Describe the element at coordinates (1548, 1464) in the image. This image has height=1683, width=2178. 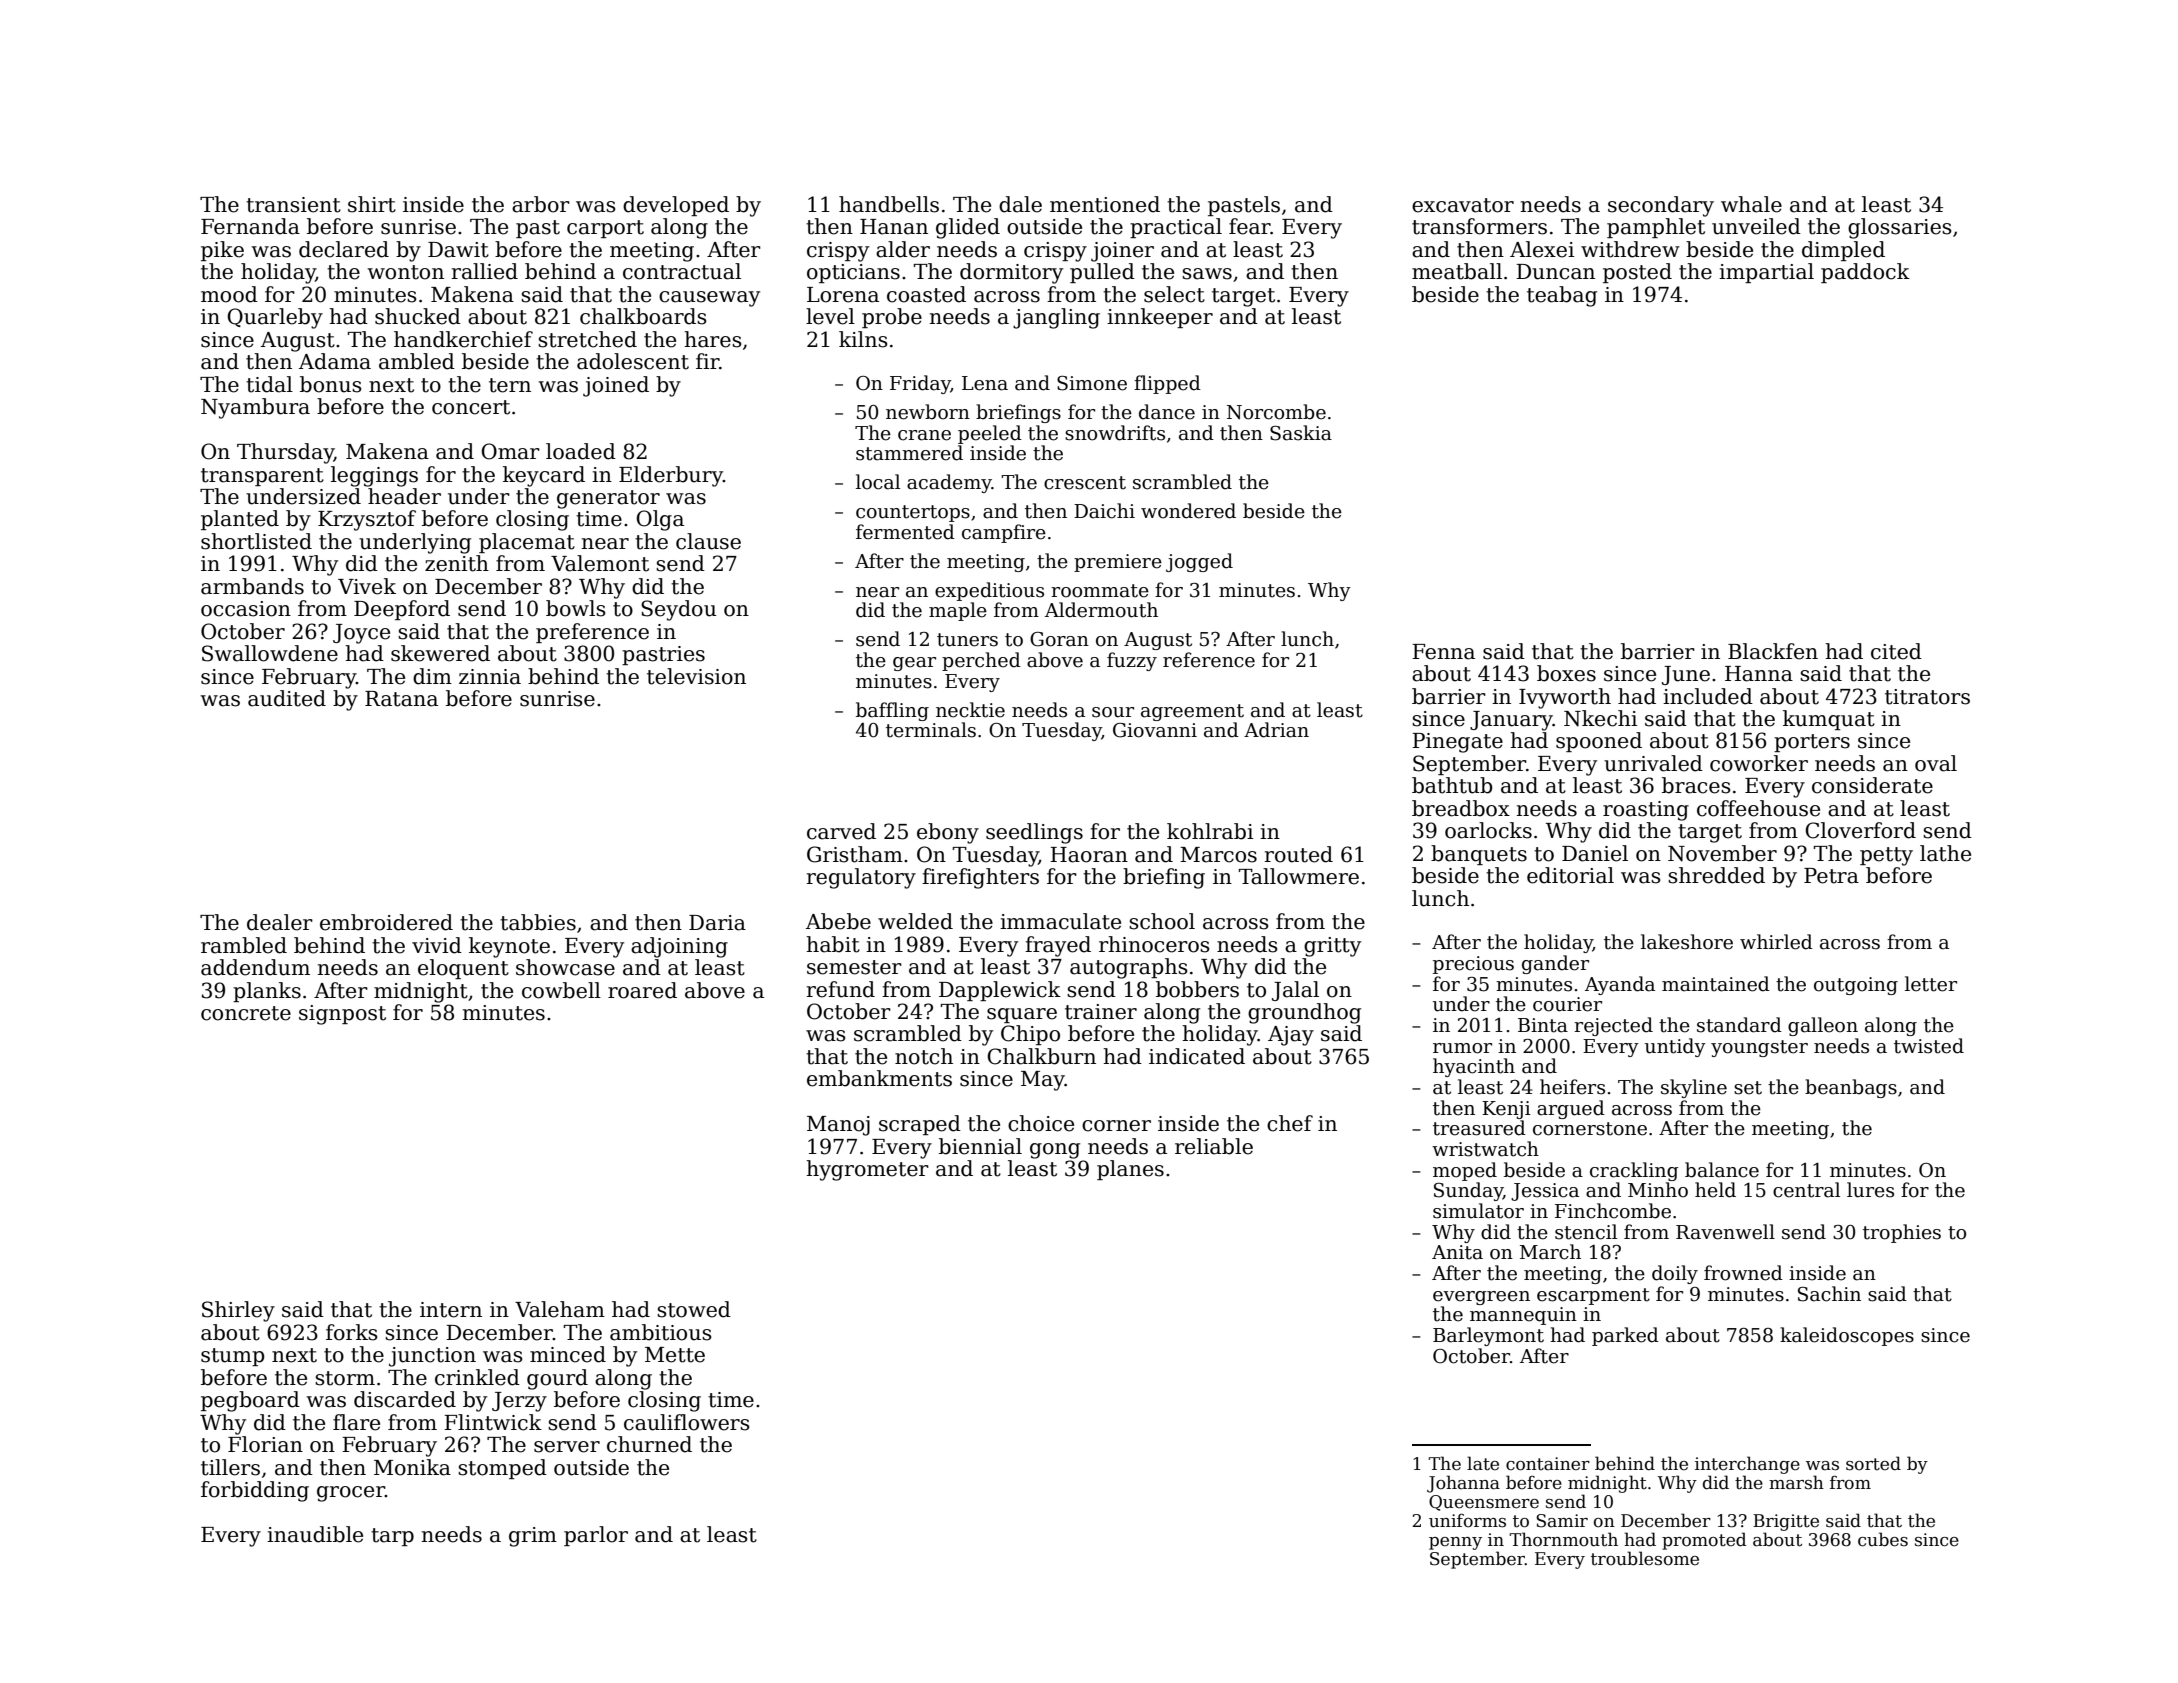
I see `container` at that location.
